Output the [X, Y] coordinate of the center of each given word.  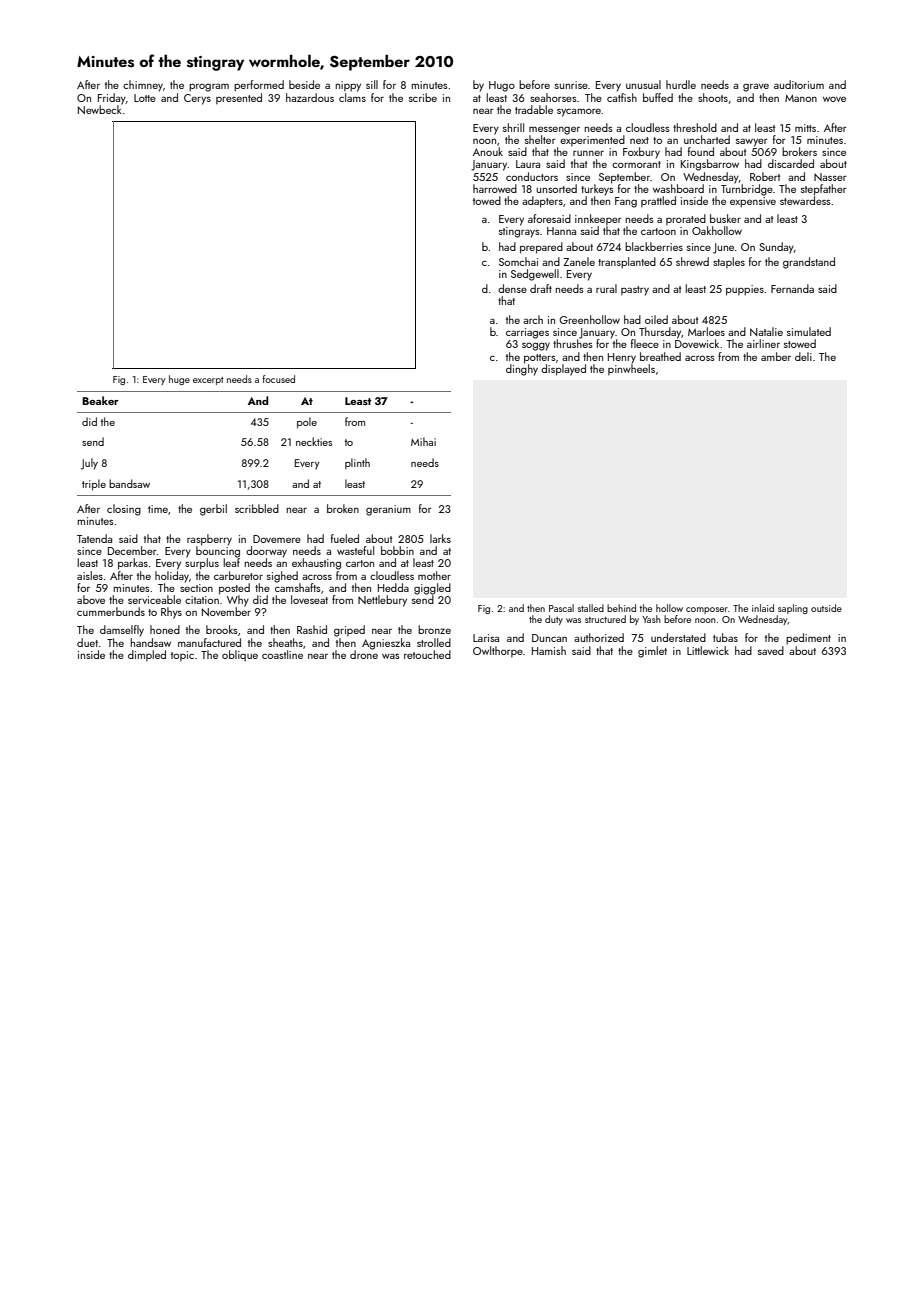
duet [87, 642]
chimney [143, 86]
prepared [541, 248]
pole [307, 422]
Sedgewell [535, 275]
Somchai [518, 261]
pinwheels [631, 369]
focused [278, 379]
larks [440, 538]
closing [124, 510]
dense [512, 288]
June [723, 248]
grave [756, 87]
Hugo [502, 86]
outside [826, 608]
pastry [635, 291]
